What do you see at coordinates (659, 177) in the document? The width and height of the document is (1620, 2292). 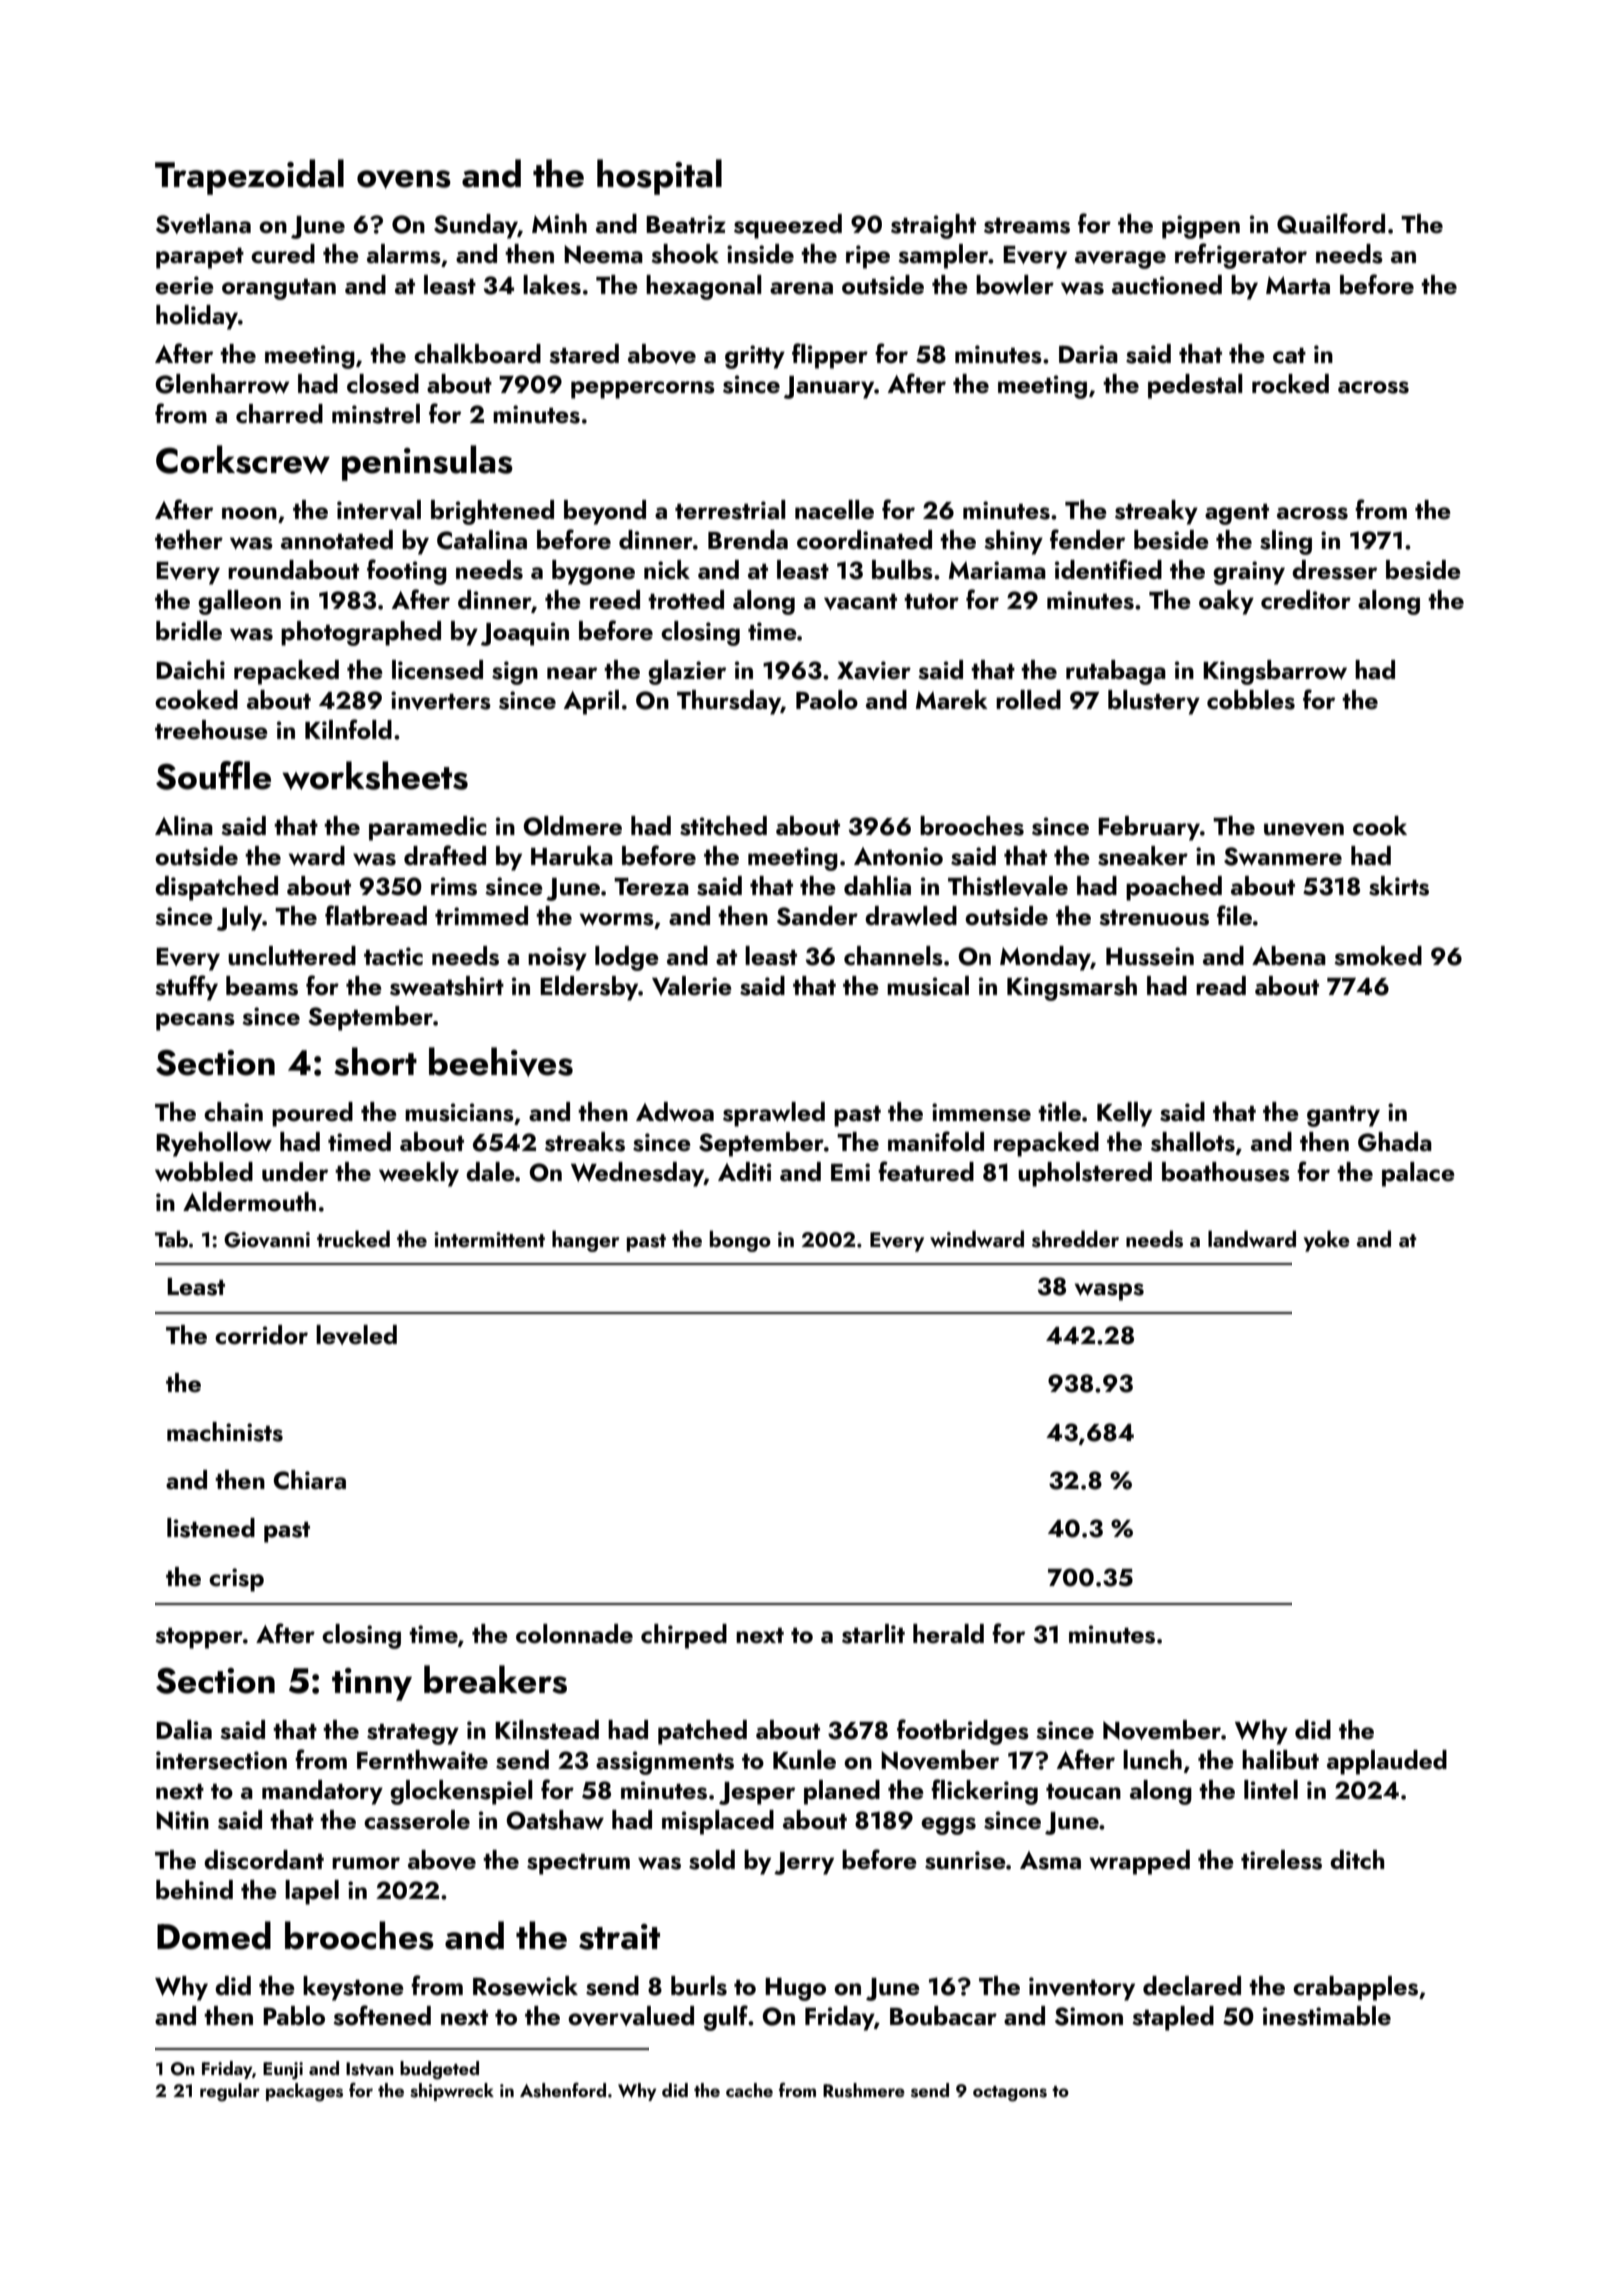 I see `hospital` at bounding box center [659, 177].
